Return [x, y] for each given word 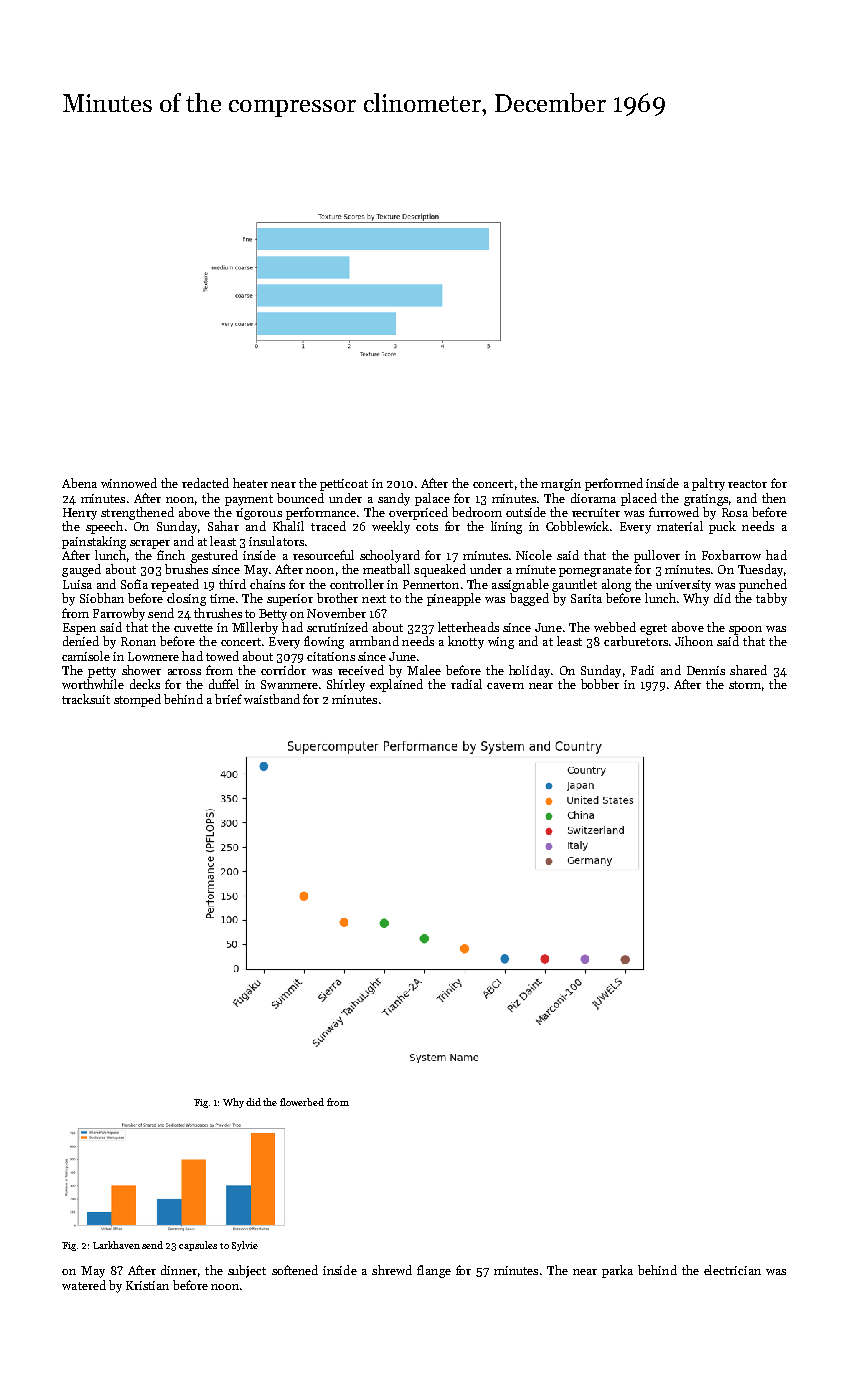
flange [434, 1271]
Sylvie [245, 1246]
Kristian [147, 1285]
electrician [732, 1270]
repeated [175, 585]
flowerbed [302, 1102]
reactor [747, 484]
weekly [391, 527]
